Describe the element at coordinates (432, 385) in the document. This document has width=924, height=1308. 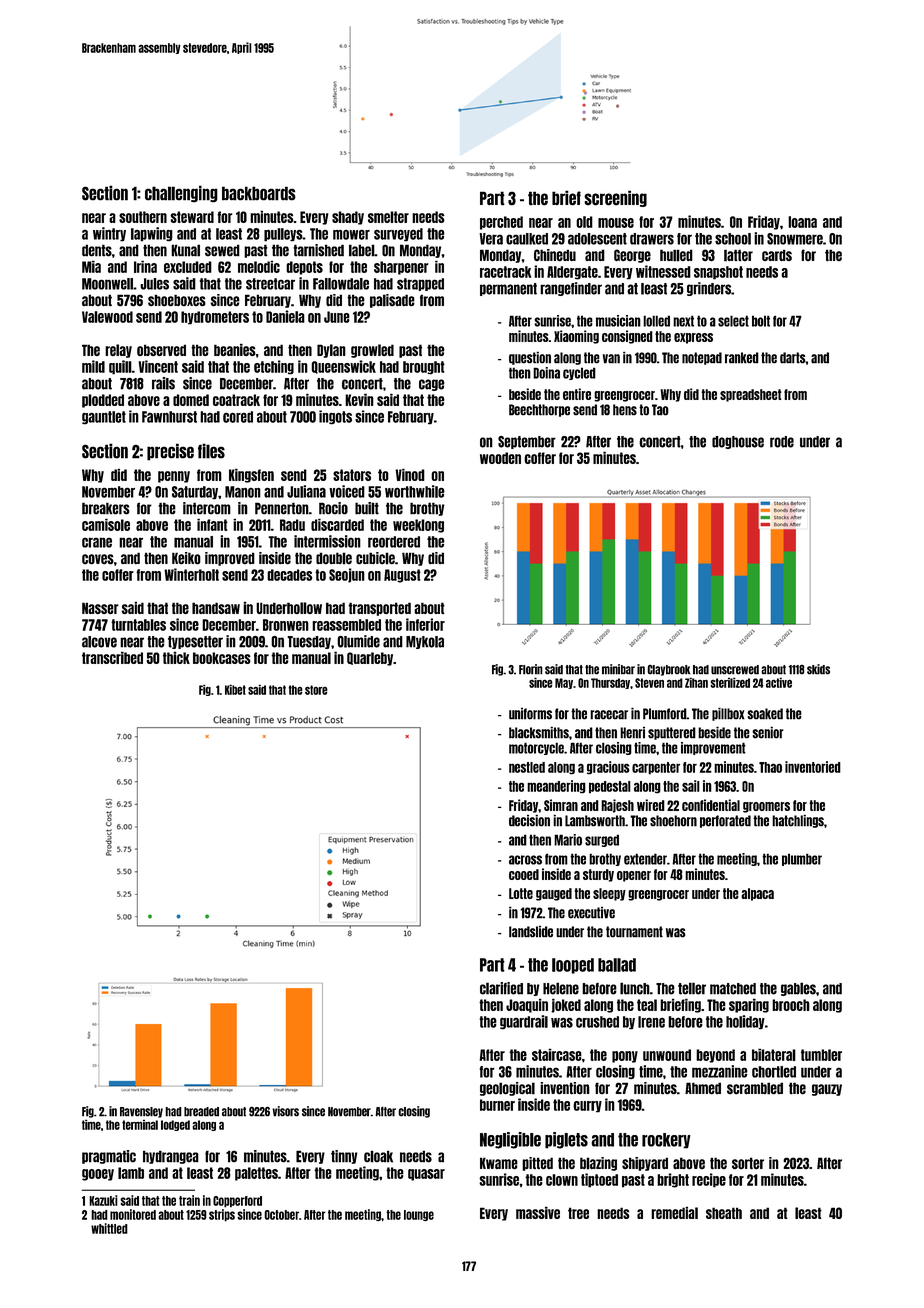
I see `cage` at that location.
